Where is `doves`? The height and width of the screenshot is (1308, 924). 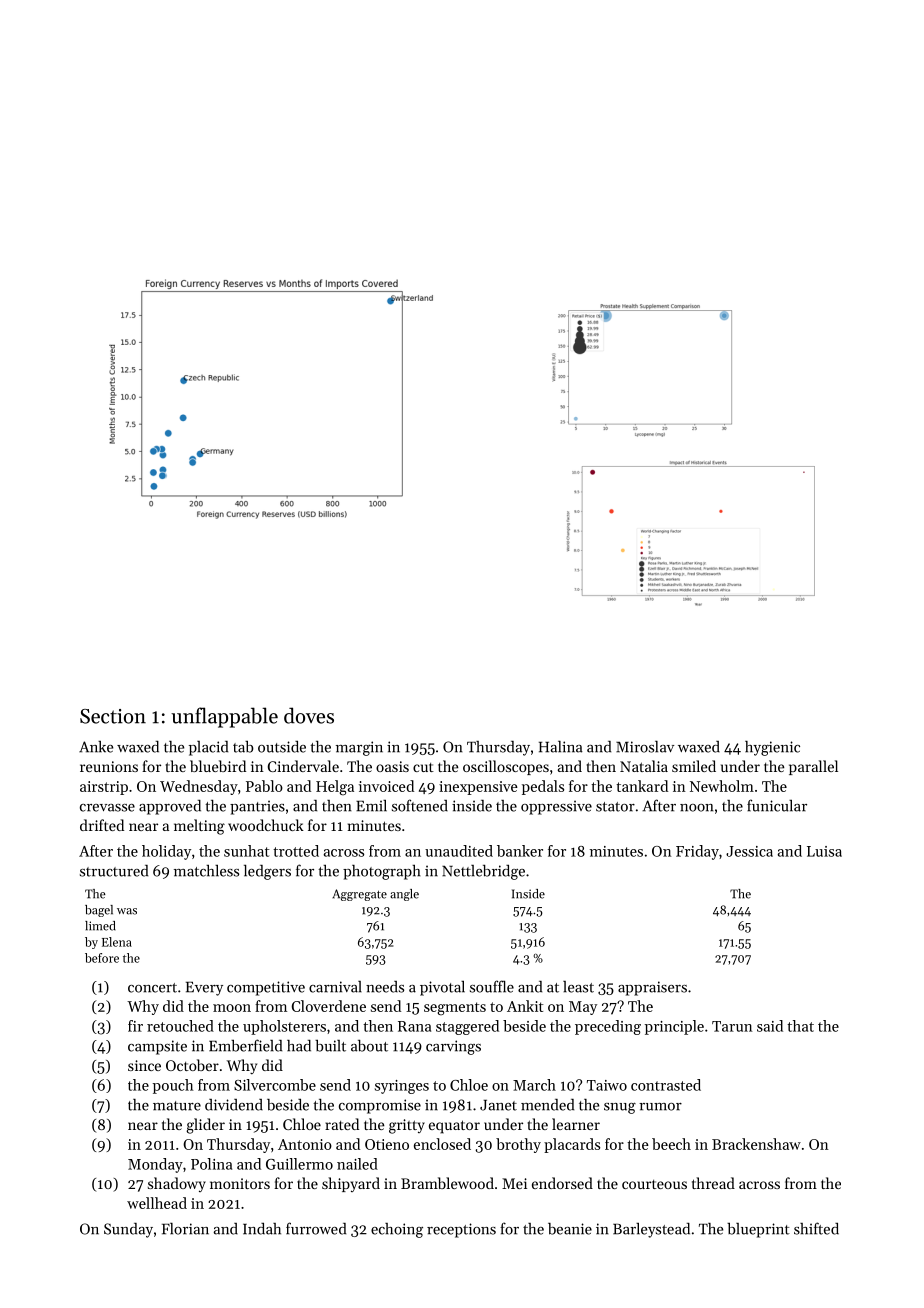
doves is located at coordinates (309, 715).
